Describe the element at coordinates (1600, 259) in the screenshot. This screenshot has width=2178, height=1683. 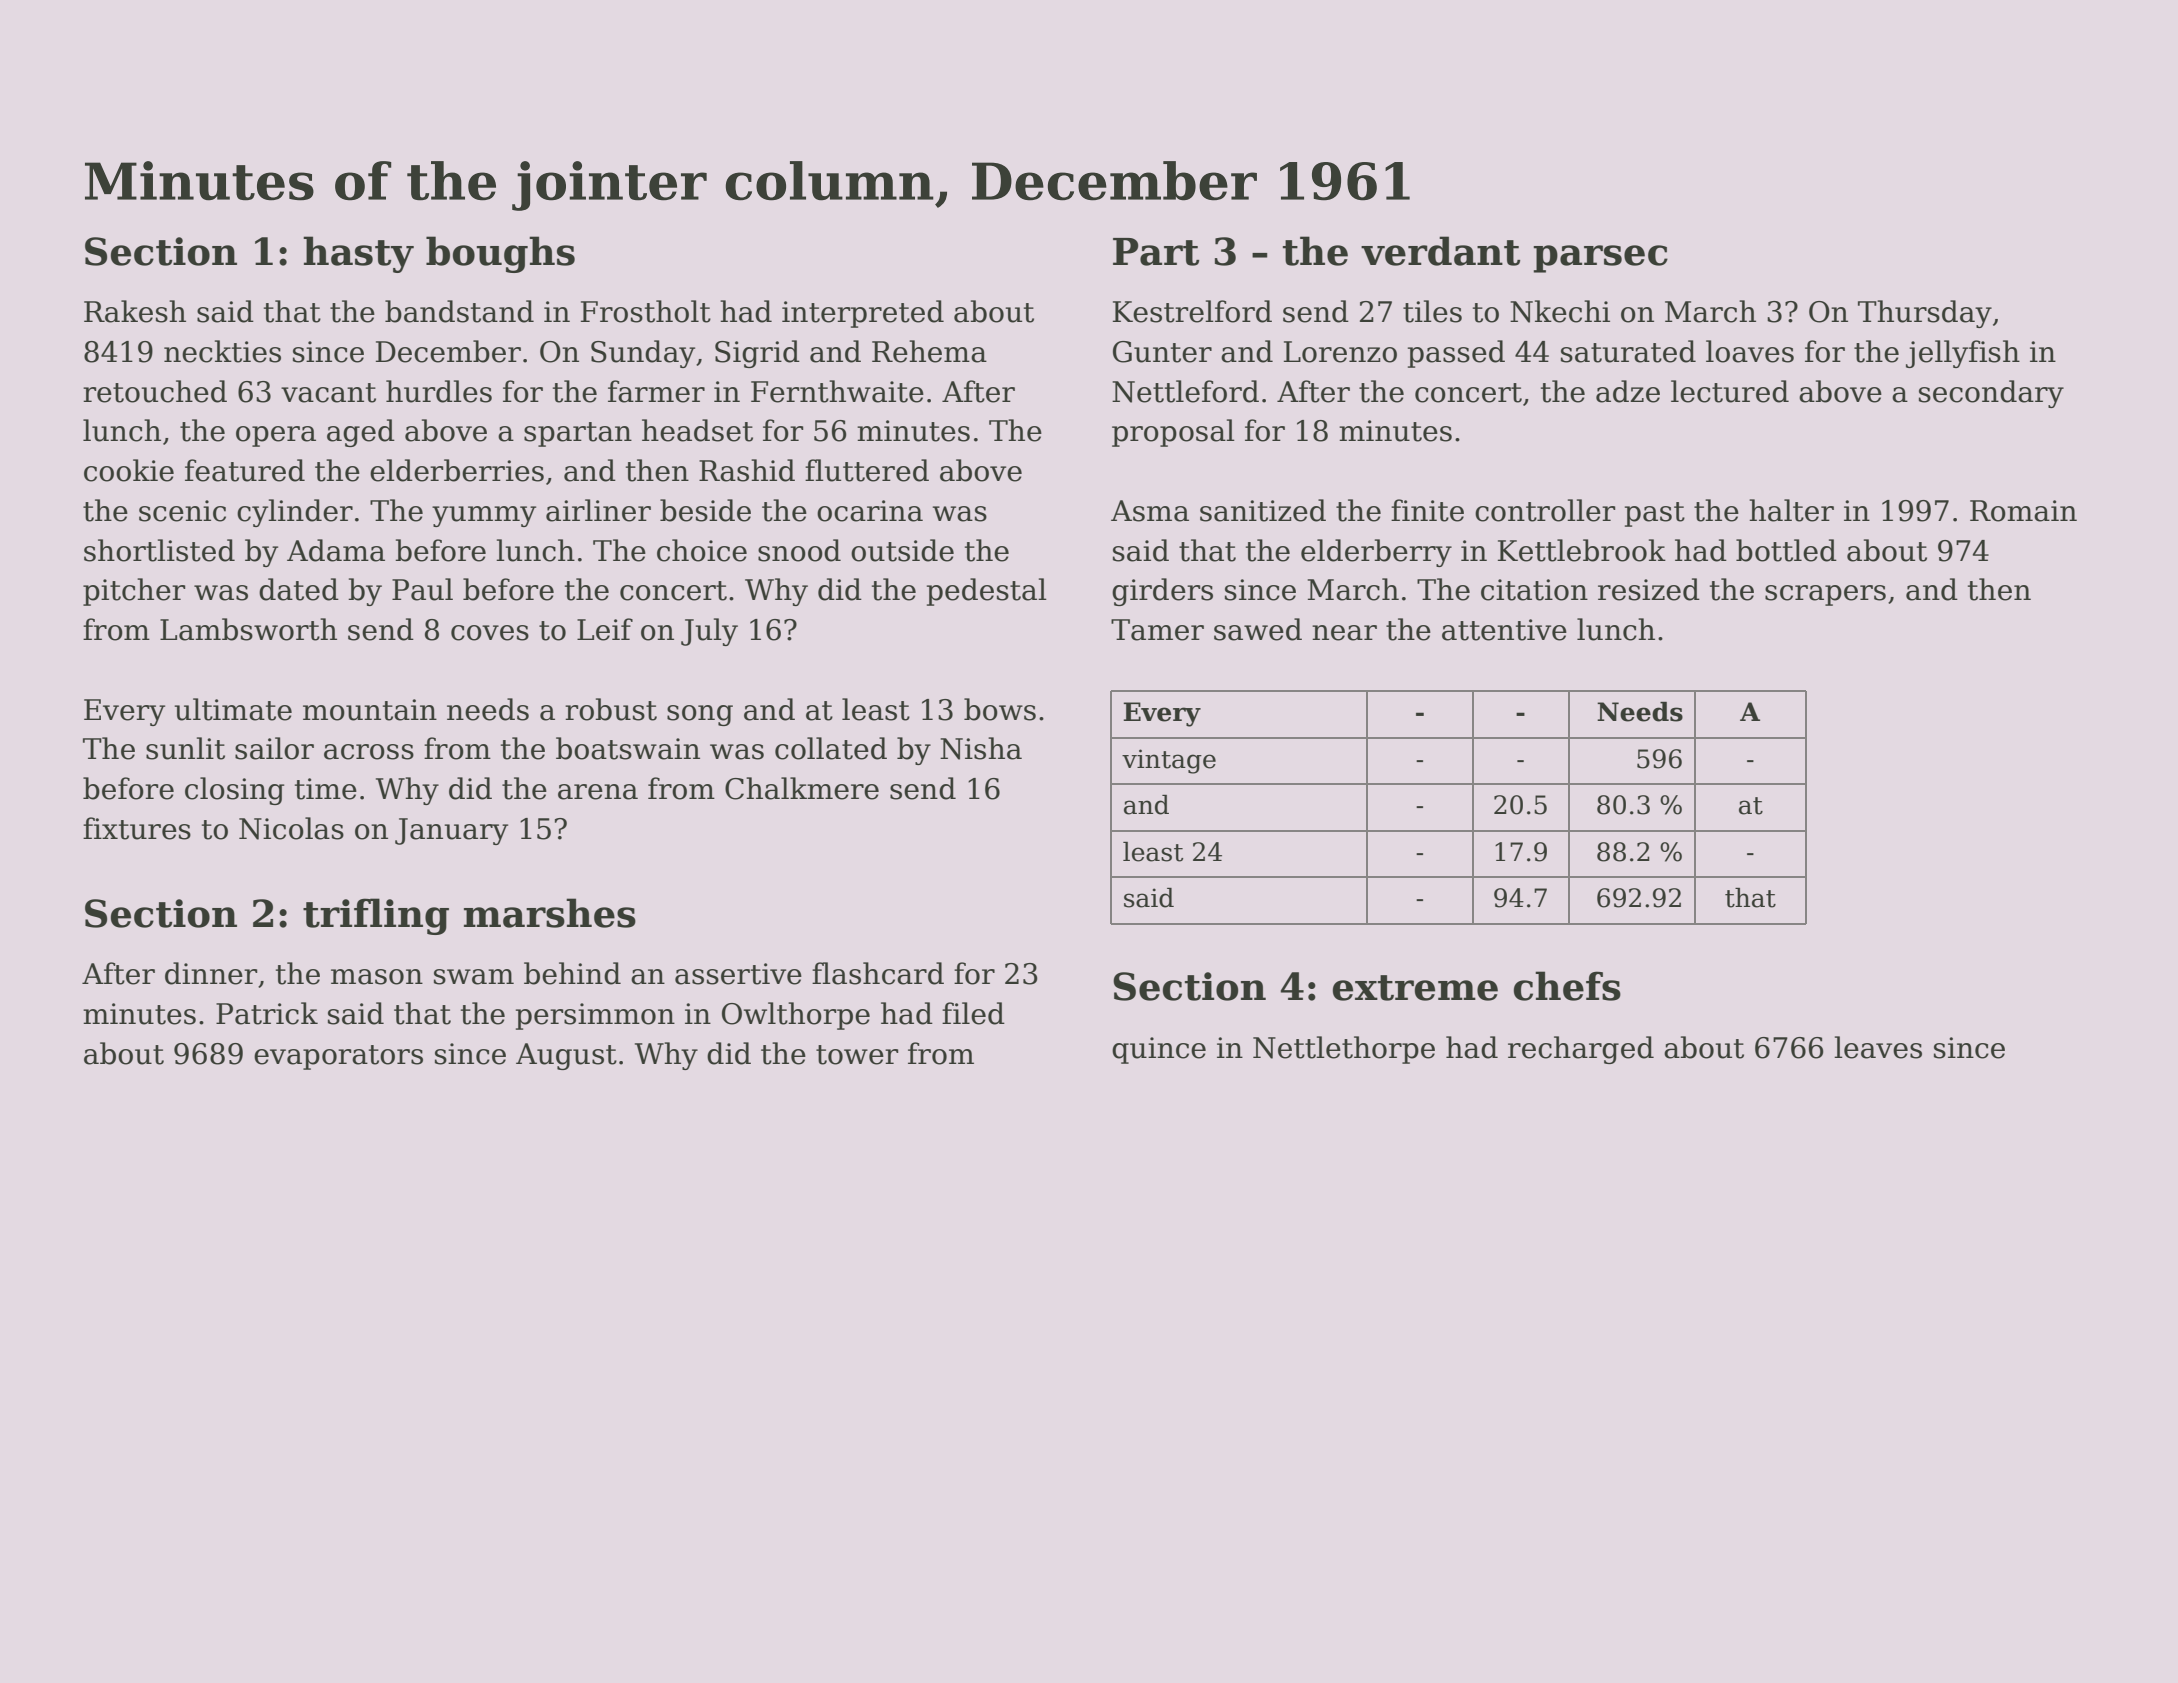
I see `parsec` at that location.
